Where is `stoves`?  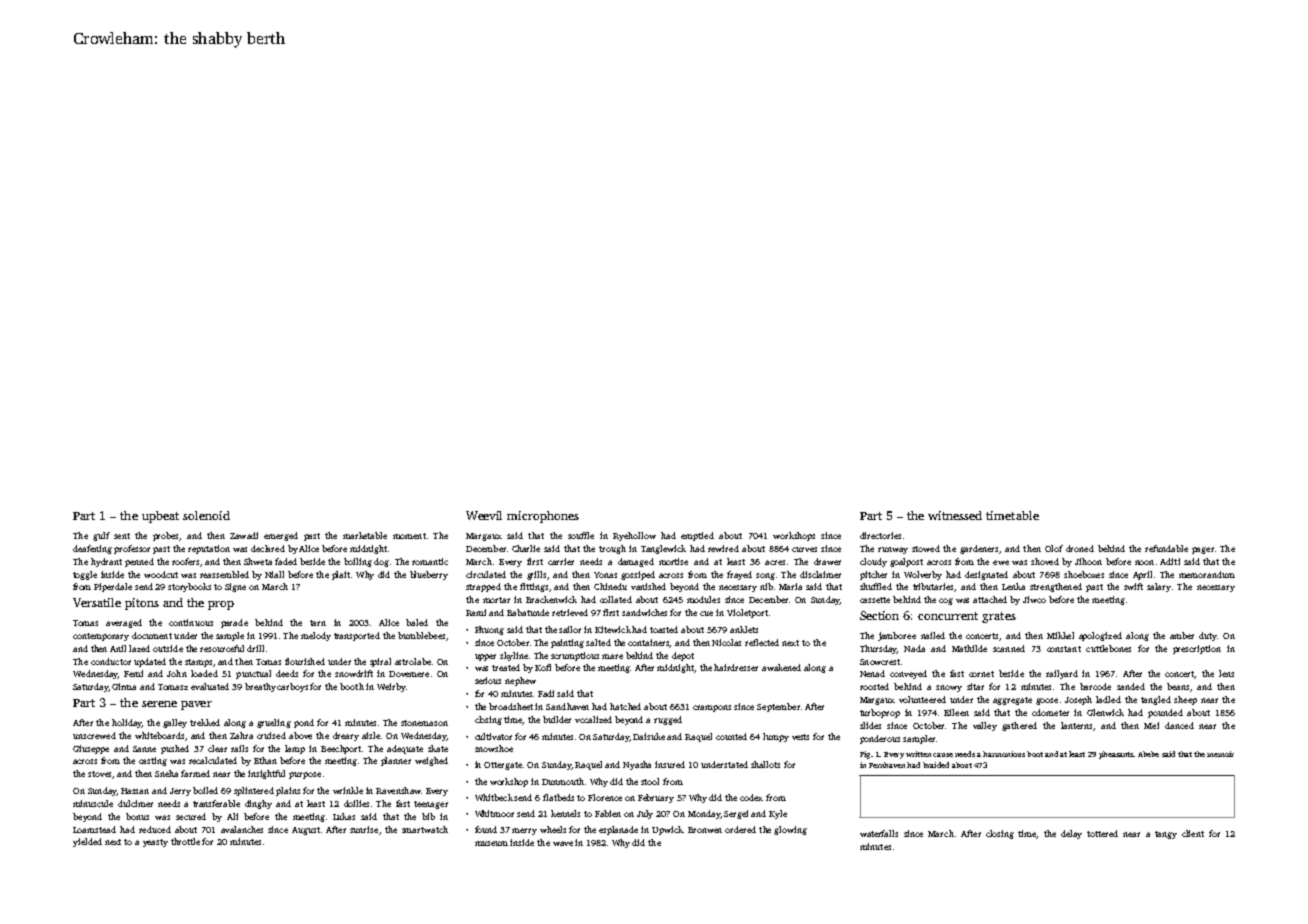 stoves is located at coordinates (100, 775).
